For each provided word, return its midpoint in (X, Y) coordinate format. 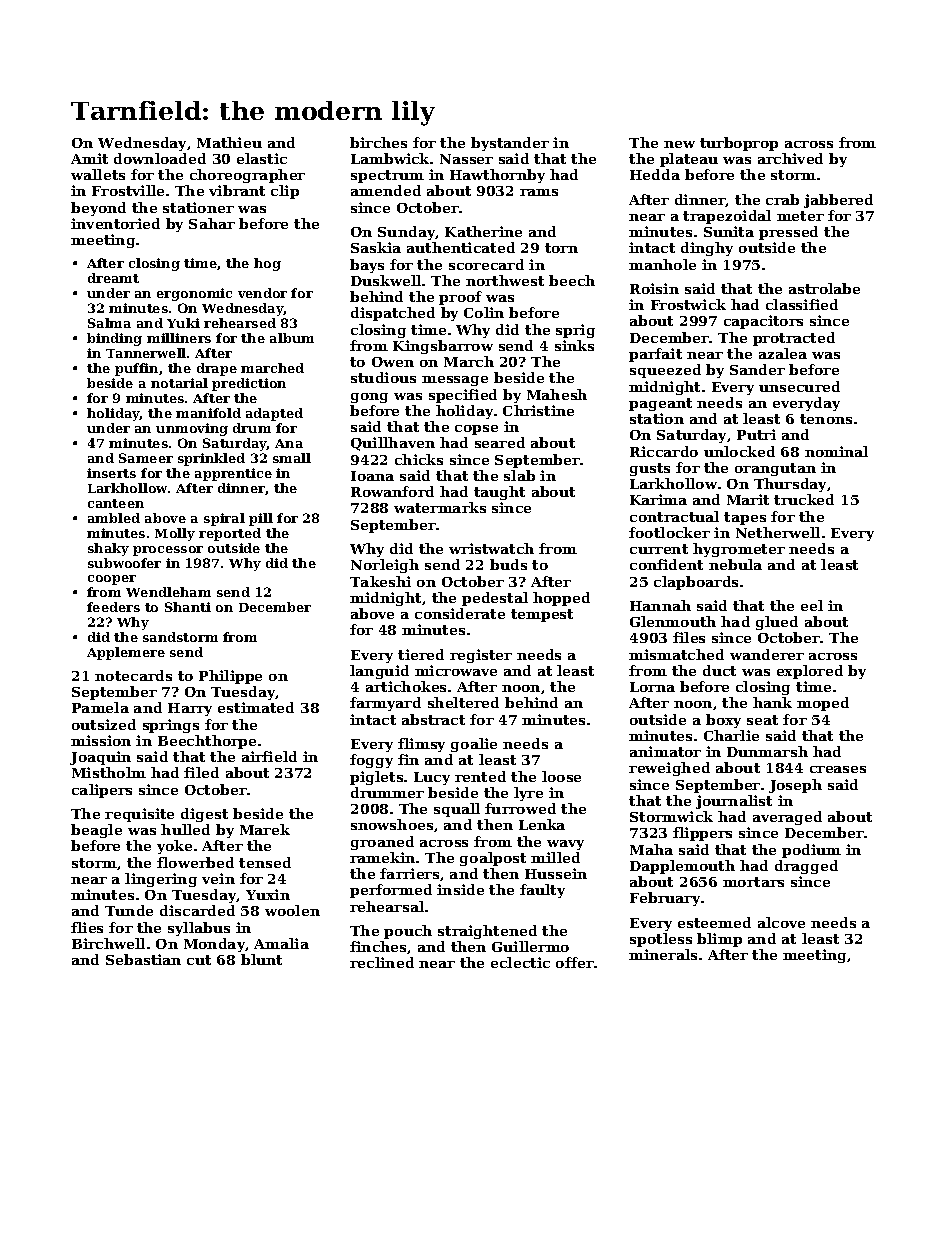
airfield (269, 756)
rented (480, 776)
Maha (651, 849)
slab (519, 475)
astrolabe (824, 288)
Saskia (376, 247)
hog (267, 264)
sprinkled (211, 459)
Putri (756, 434)
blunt (261, 959)
